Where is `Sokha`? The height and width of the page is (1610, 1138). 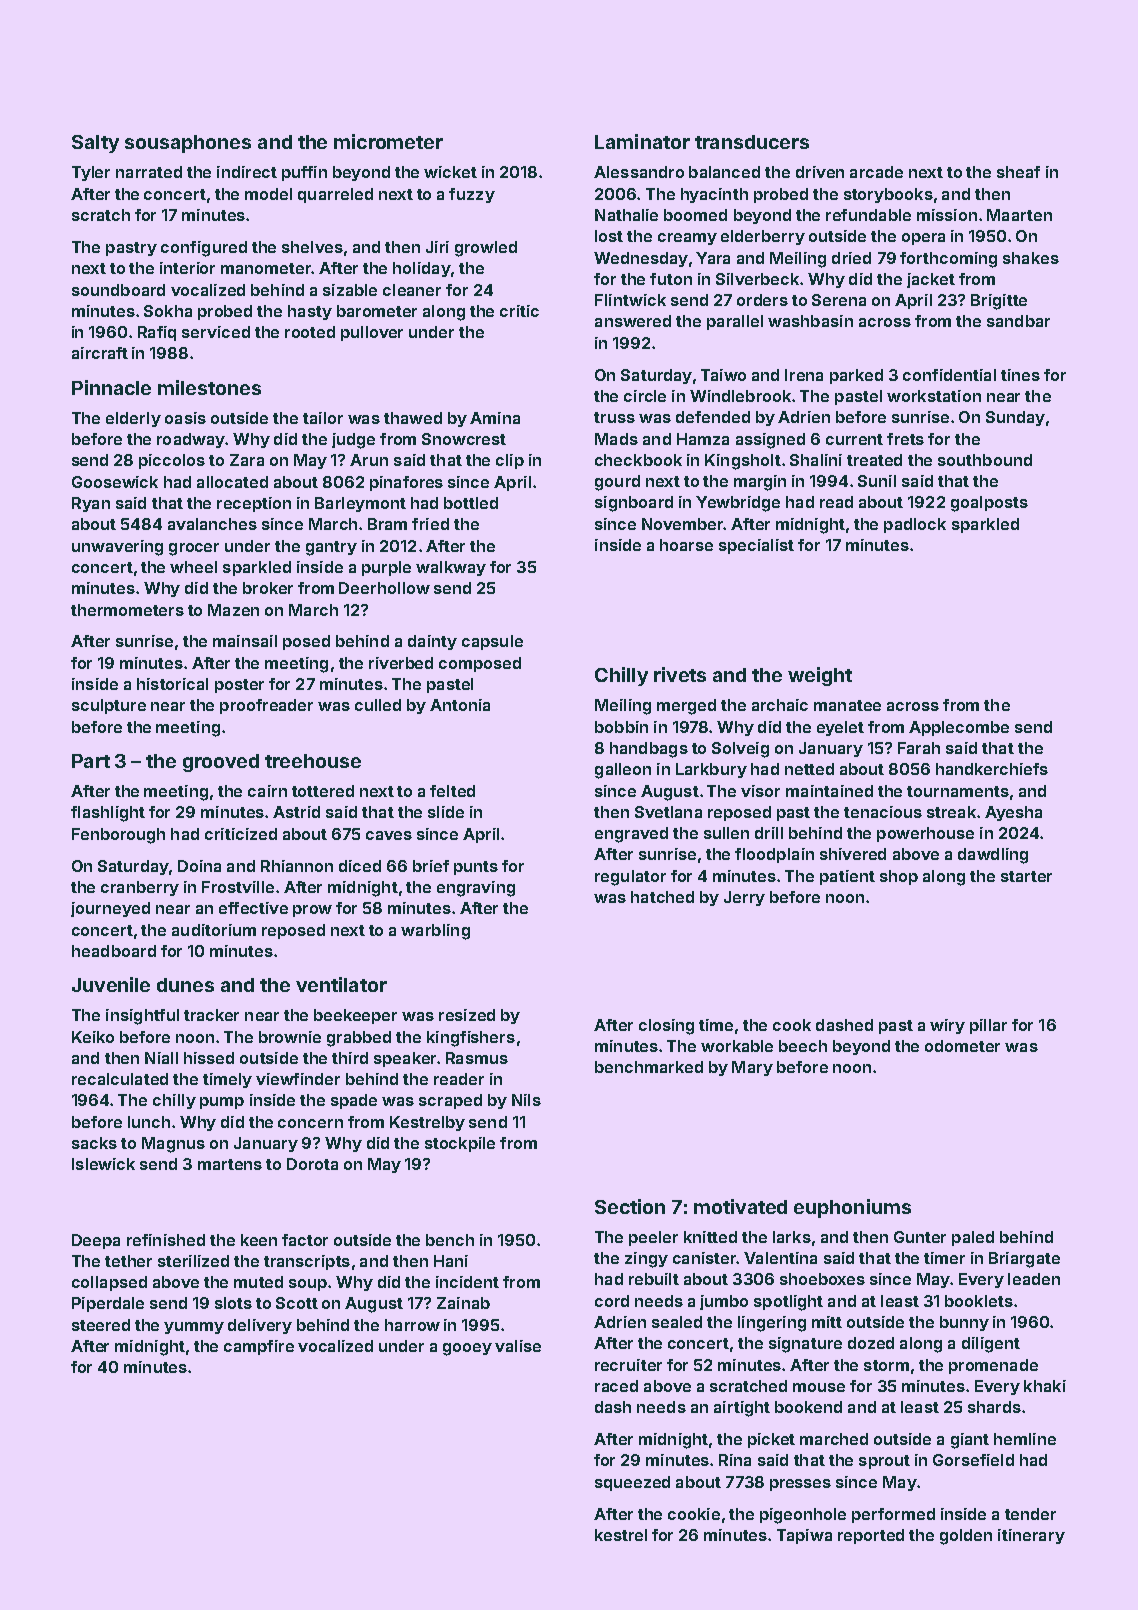 Sokha is located at coordinates (168, 311).
